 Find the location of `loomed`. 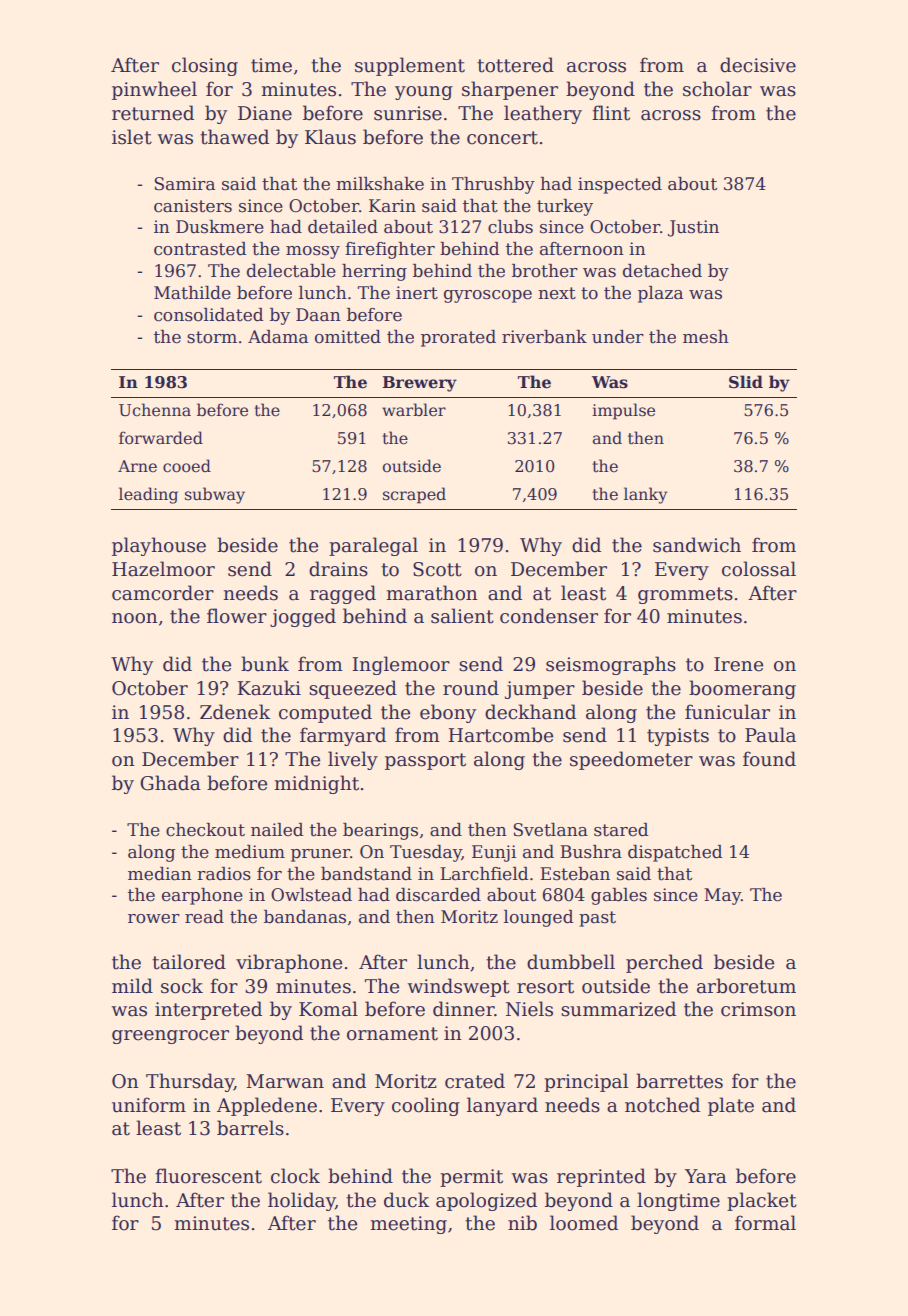

loomed is located at coordinates (584, 1223).
